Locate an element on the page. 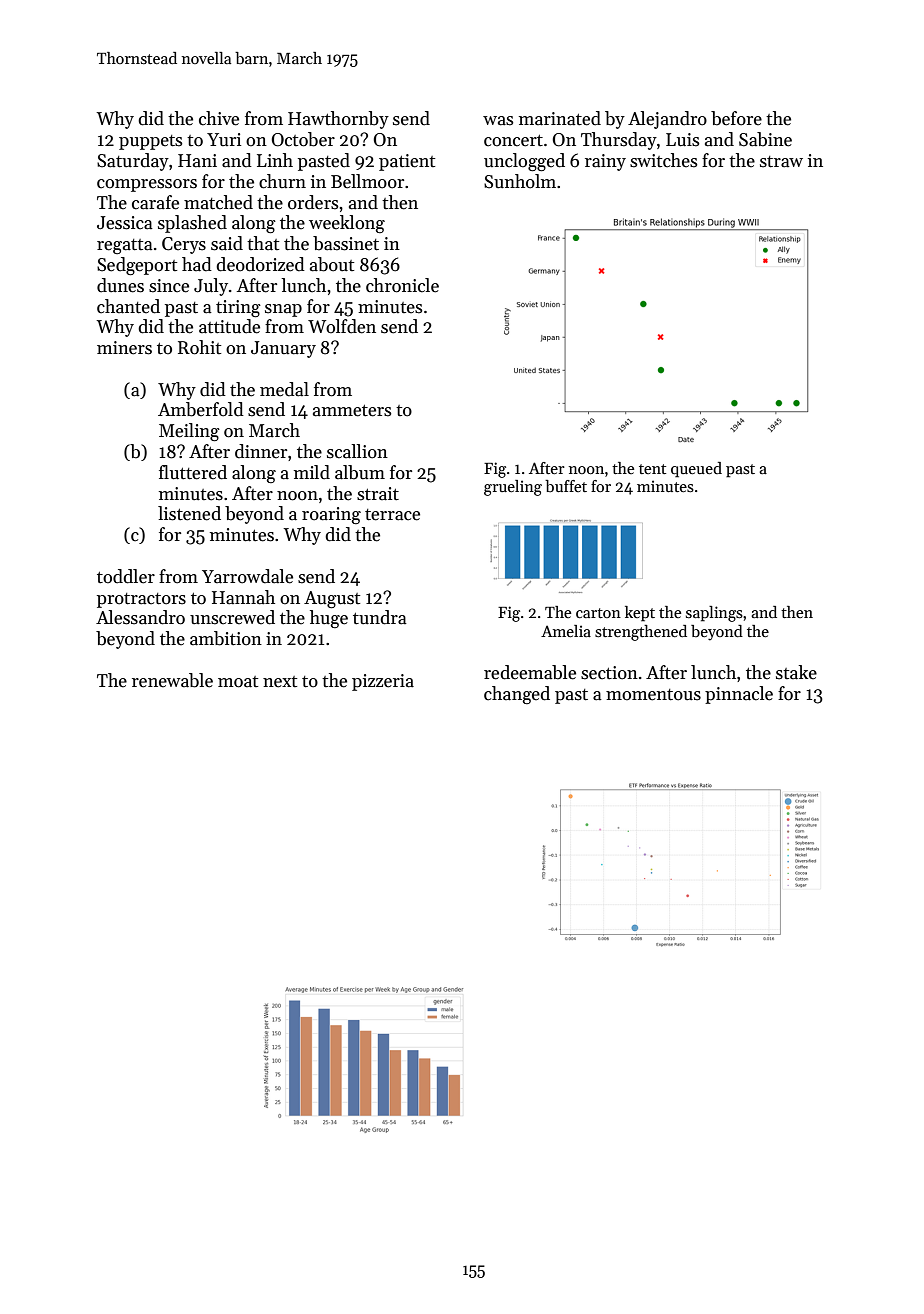  chive is located at coordinates (219, 118).
